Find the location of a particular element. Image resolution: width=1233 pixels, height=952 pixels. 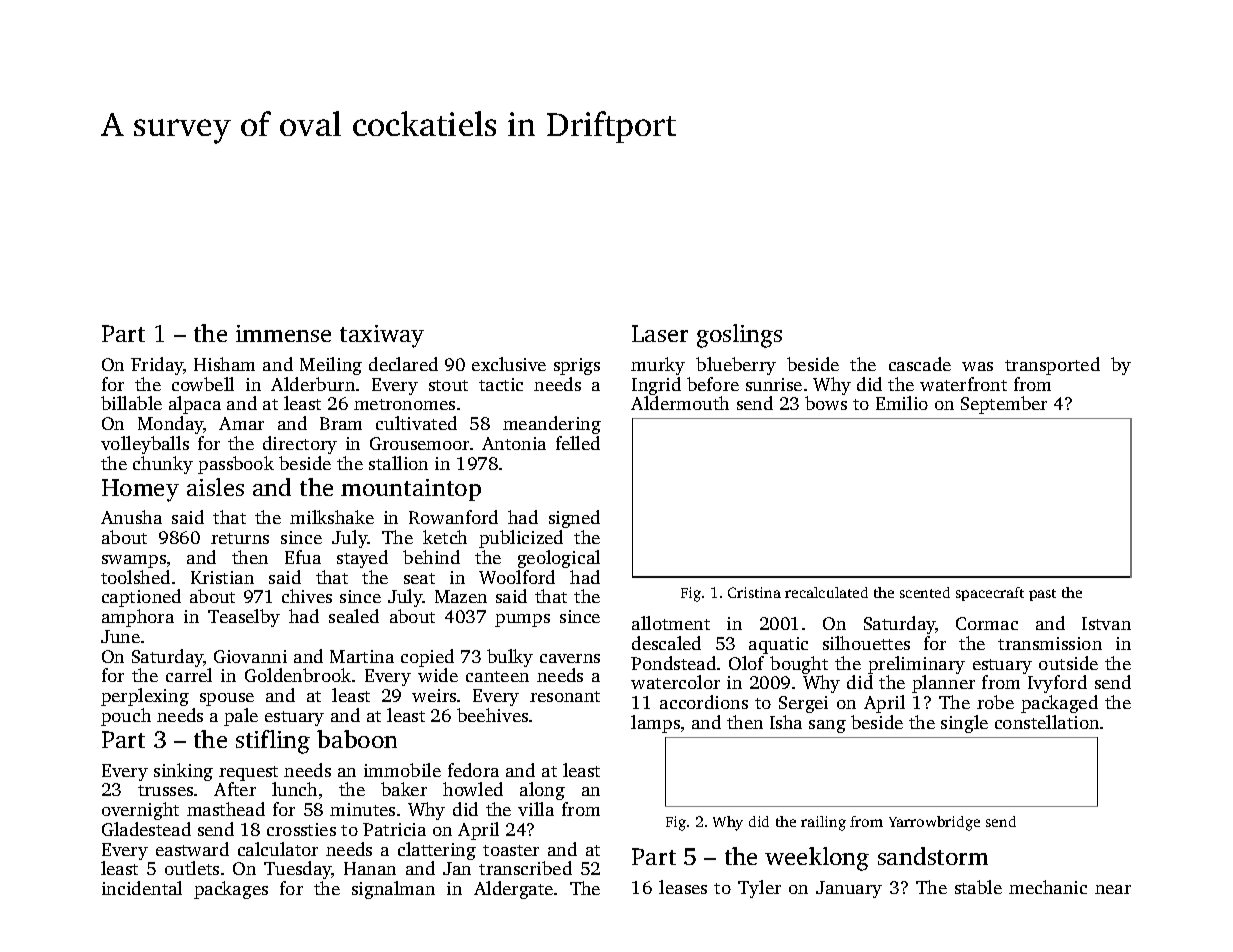

scented is located at coordinates (925, 592).
